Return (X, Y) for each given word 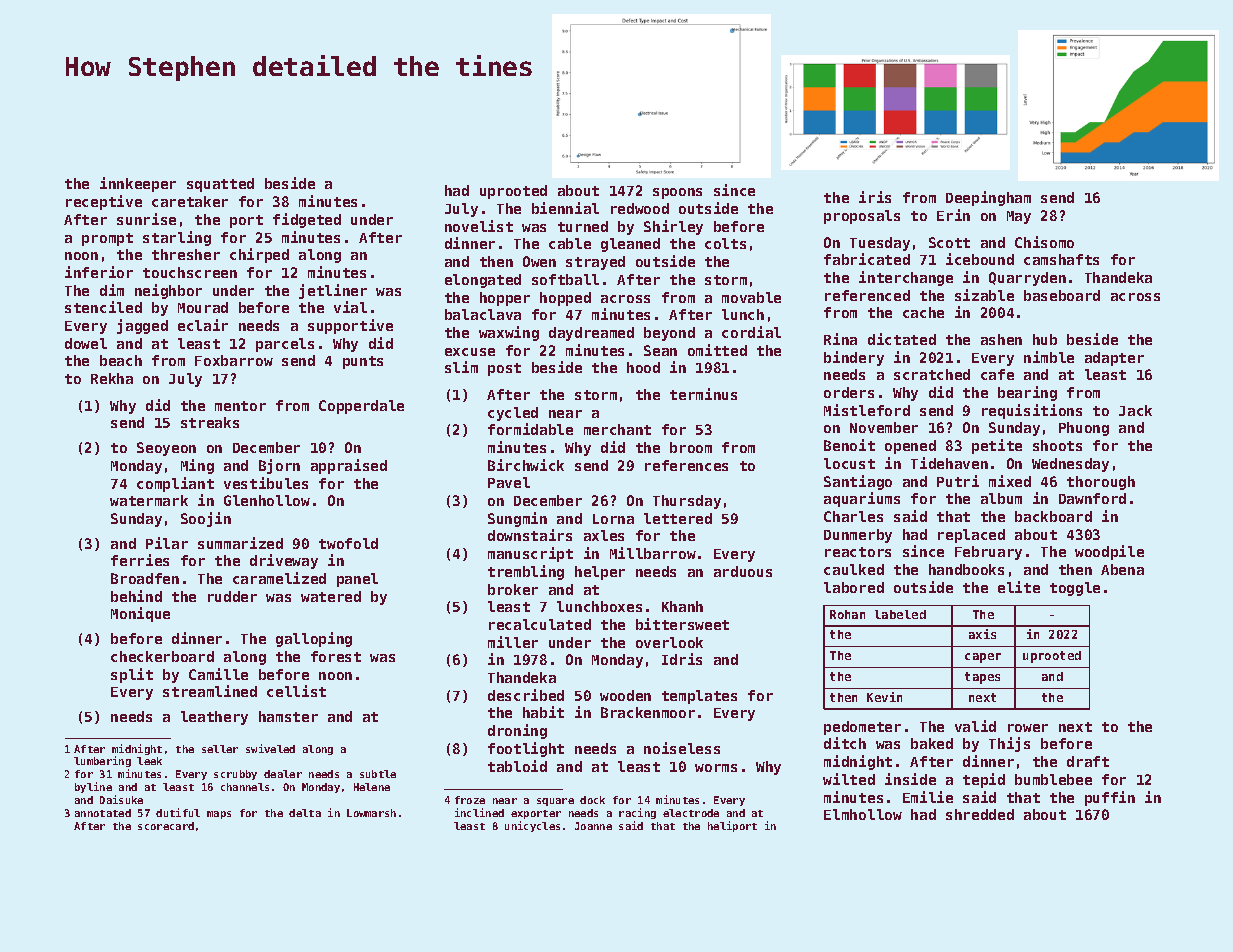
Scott (949, 242)
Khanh (682, 606)
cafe (997, 374)
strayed (595, 263)
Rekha (112, 378)
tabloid (517, 766)
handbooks (966, 569)
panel (357, 580)
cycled (513, 414)
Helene (372, 787)
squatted (220, 185)
